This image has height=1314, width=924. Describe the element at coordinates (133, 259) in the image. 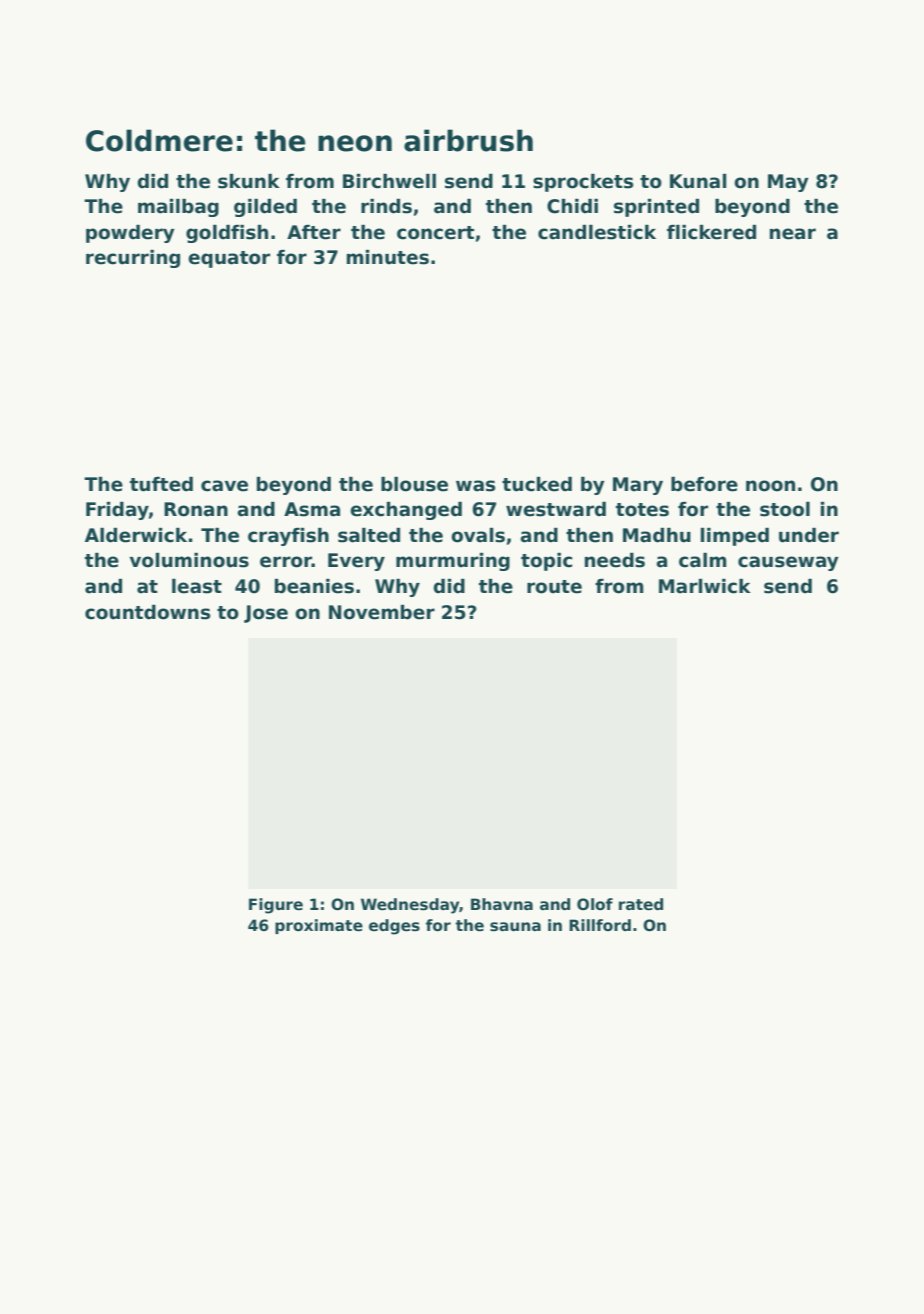

I see `recurring` at that location.
